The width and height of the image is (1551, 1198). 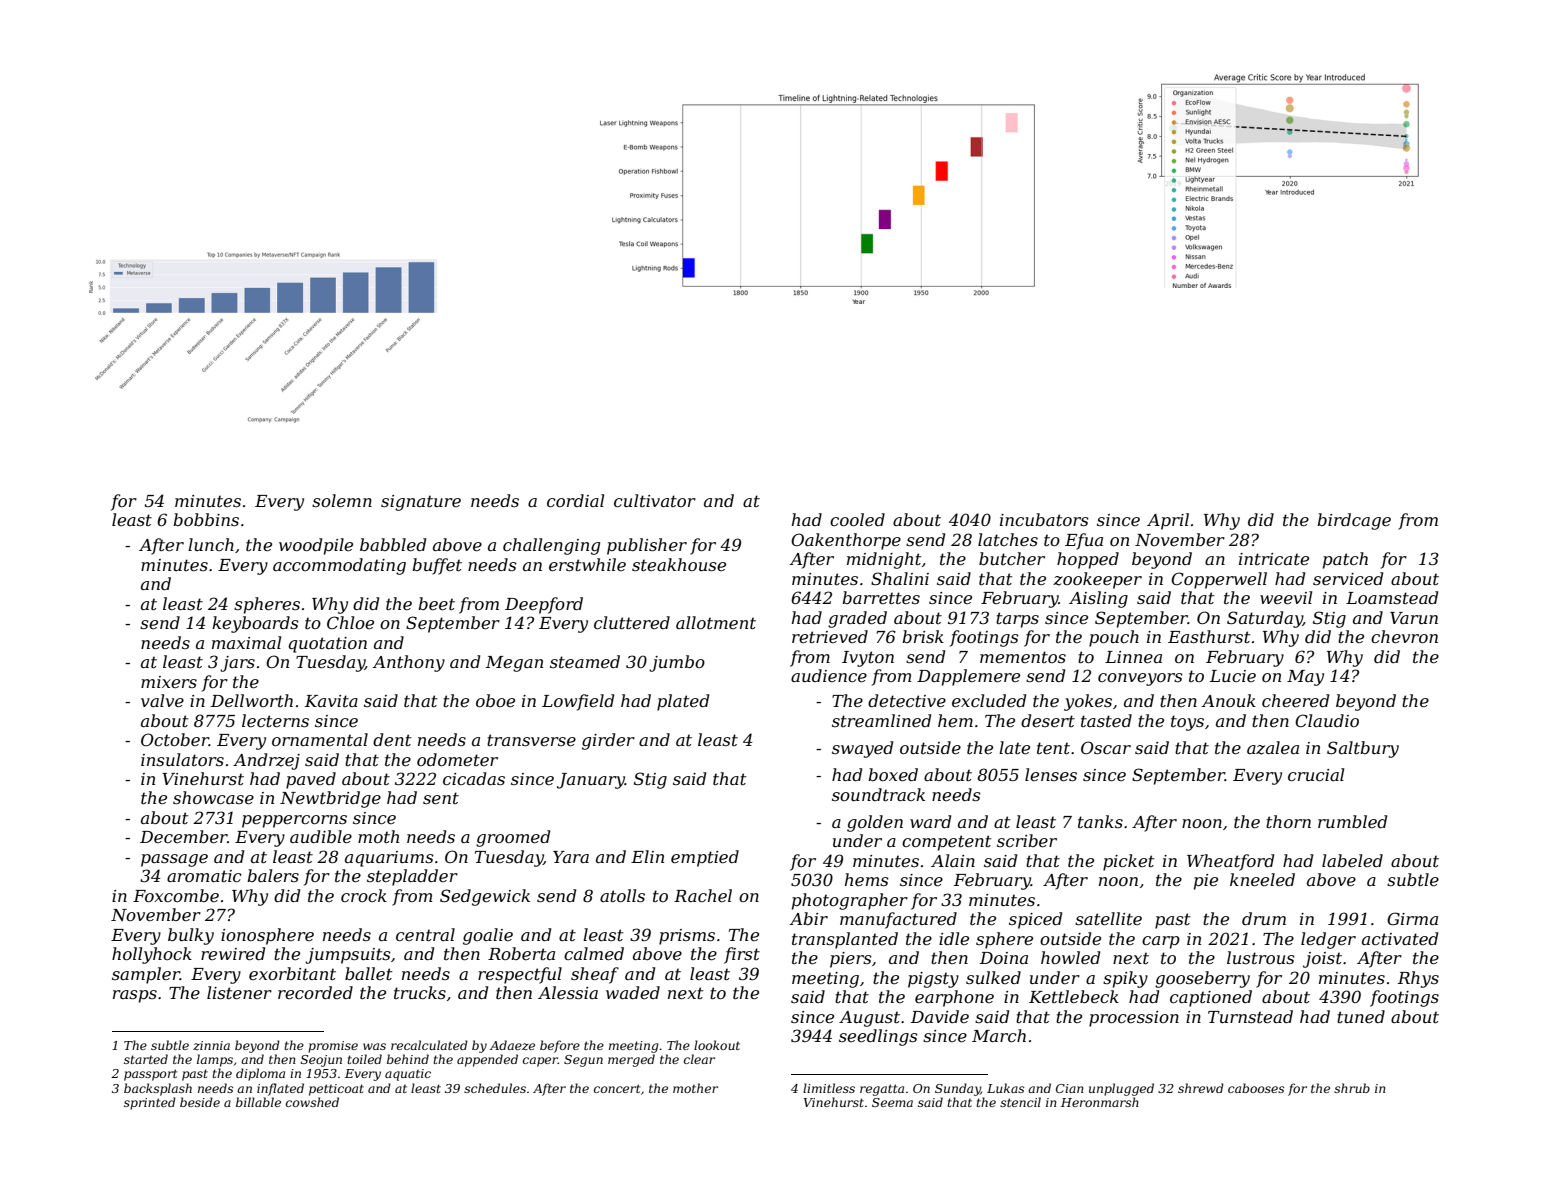 What do you see at coordinates (1051, 774) in the image?
I see `lenses` at bounding box center [1051, 774].
